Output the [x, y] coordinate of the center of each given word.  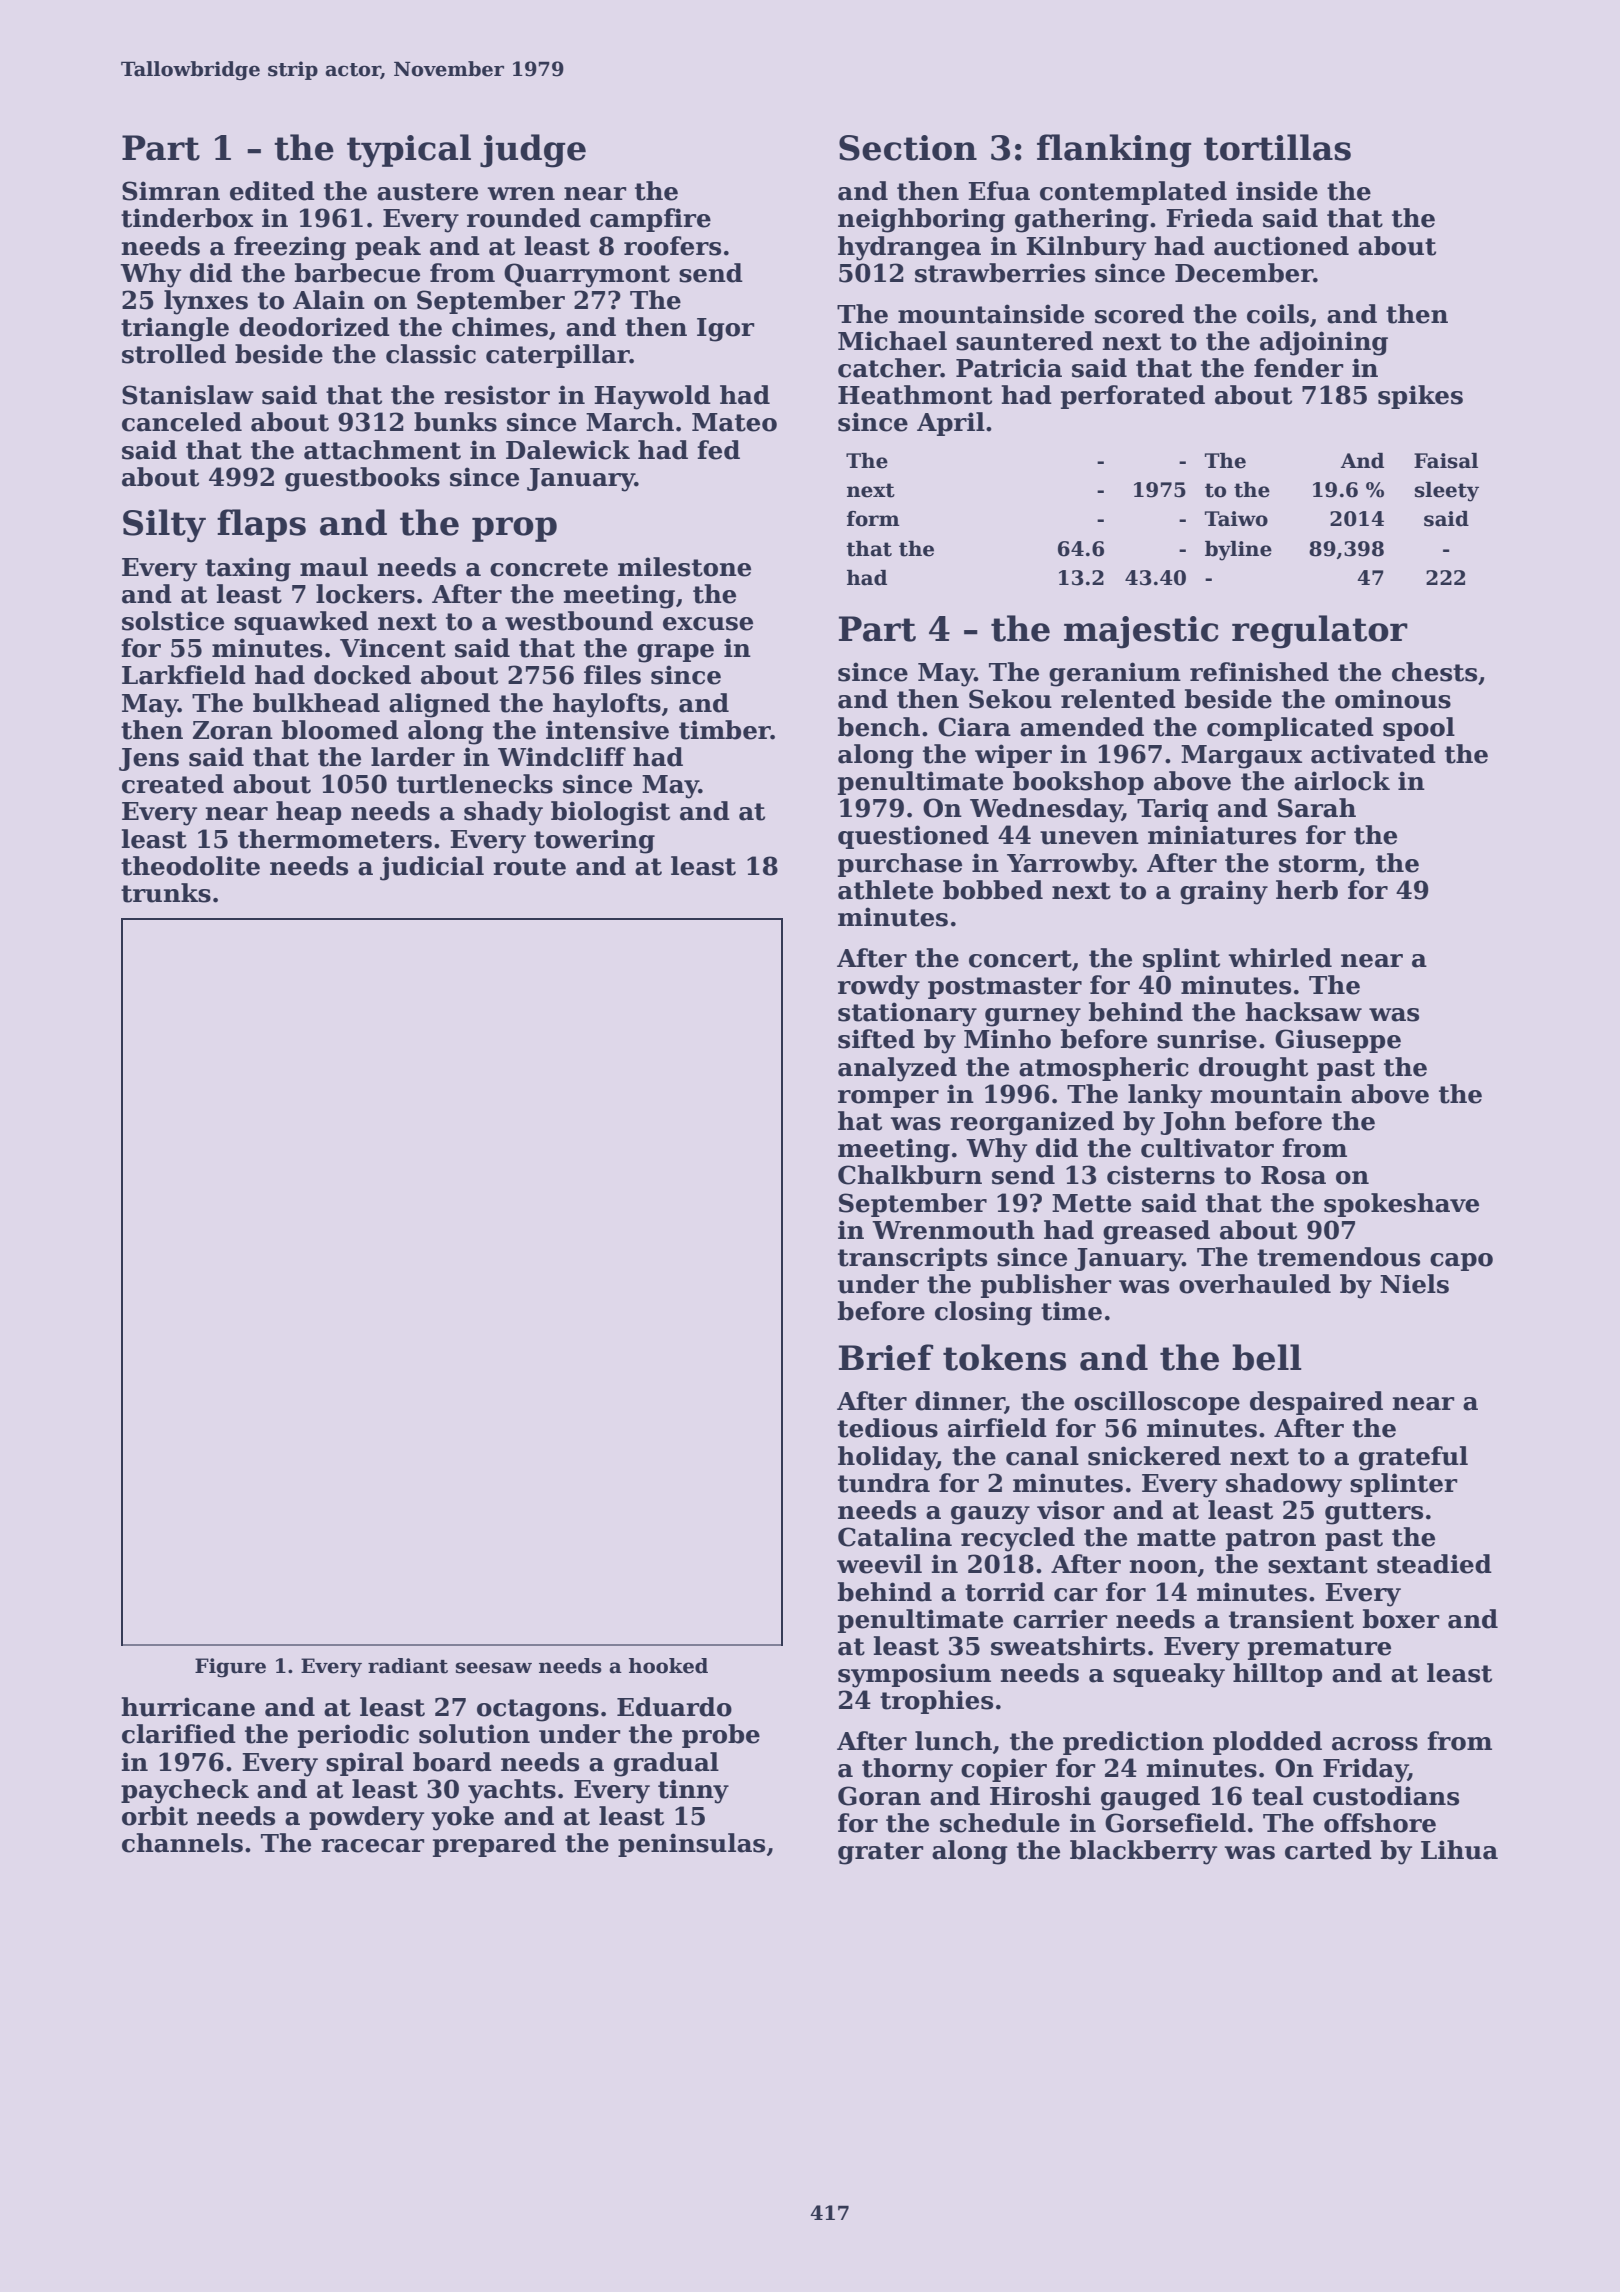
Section [908, 148]
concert [1020, 959]
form [873, 519]
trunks [166, 893]
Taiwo [1236, 519]
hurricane [188, 1707]
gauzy [990, 1515]
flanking [1114, 151]
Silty [164, 526]
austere [427, 192]
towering [594, 841]
